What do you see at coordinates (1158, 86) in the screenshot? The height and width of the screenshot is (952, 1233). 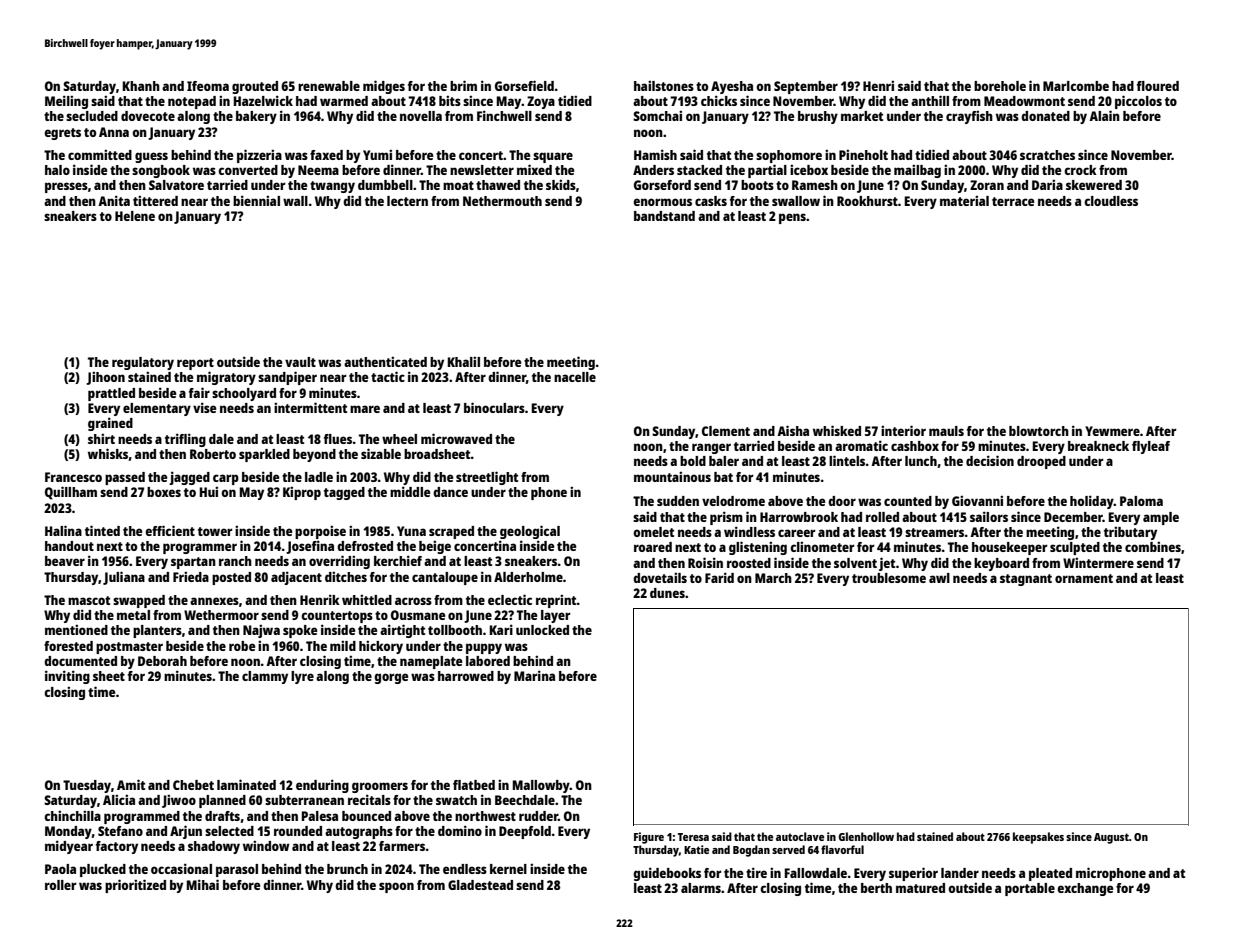 I see `floured` at bounding box center [1158, 86].
